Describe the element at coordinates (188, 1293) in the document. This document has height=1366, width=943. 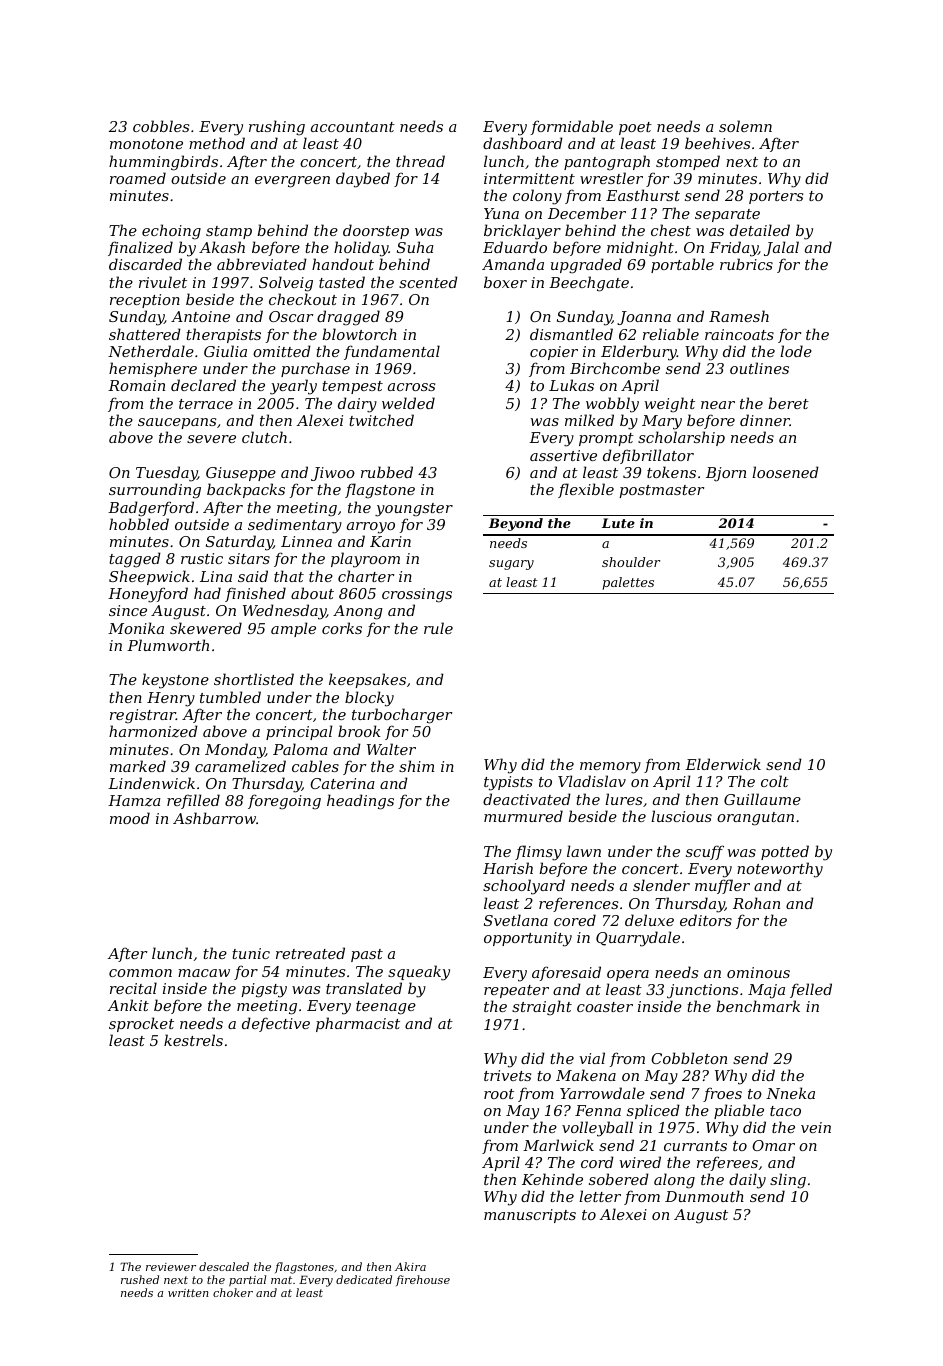
I see `written` at that location.
